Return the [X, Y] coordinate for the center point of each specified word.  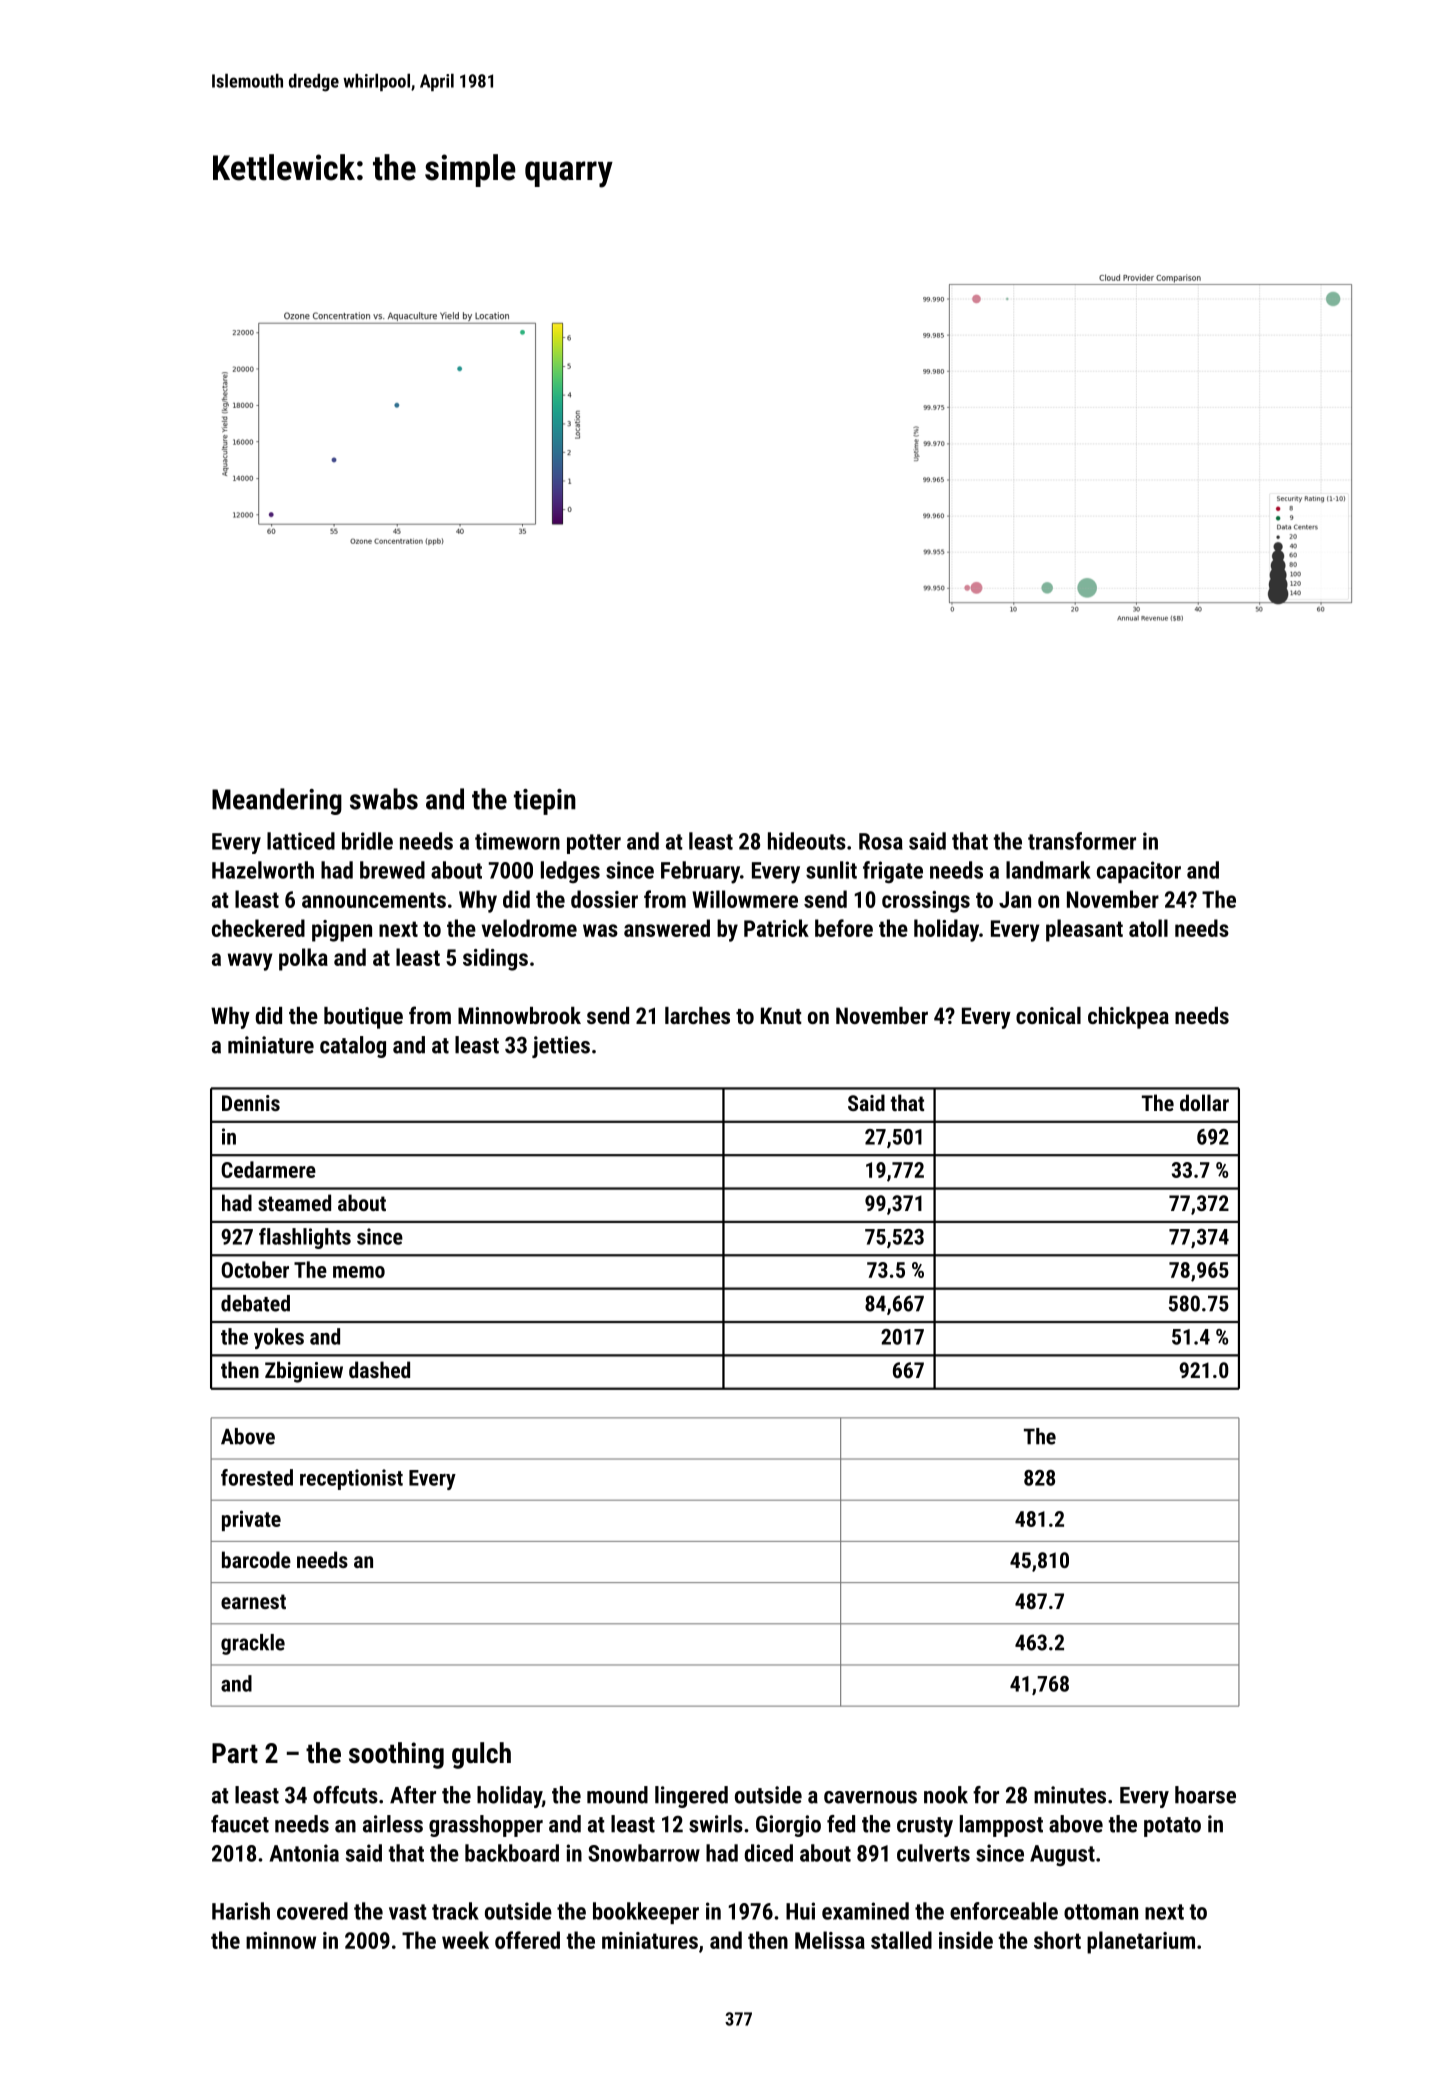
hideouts [807, 841]
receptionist [351, 1479]
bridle [367, 841]
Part [235, 1753]
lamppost [1001, 1826]
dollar [1204, 1102]
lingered [691, 1797]
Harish [241, 1911]
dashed [379, 1369]
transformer [1082, 841]
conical [1048, 1015]
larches [697, 1015]
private [251, 1520]
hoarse [1205, 1795]
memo [359, 1272]
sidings [495, 959]
